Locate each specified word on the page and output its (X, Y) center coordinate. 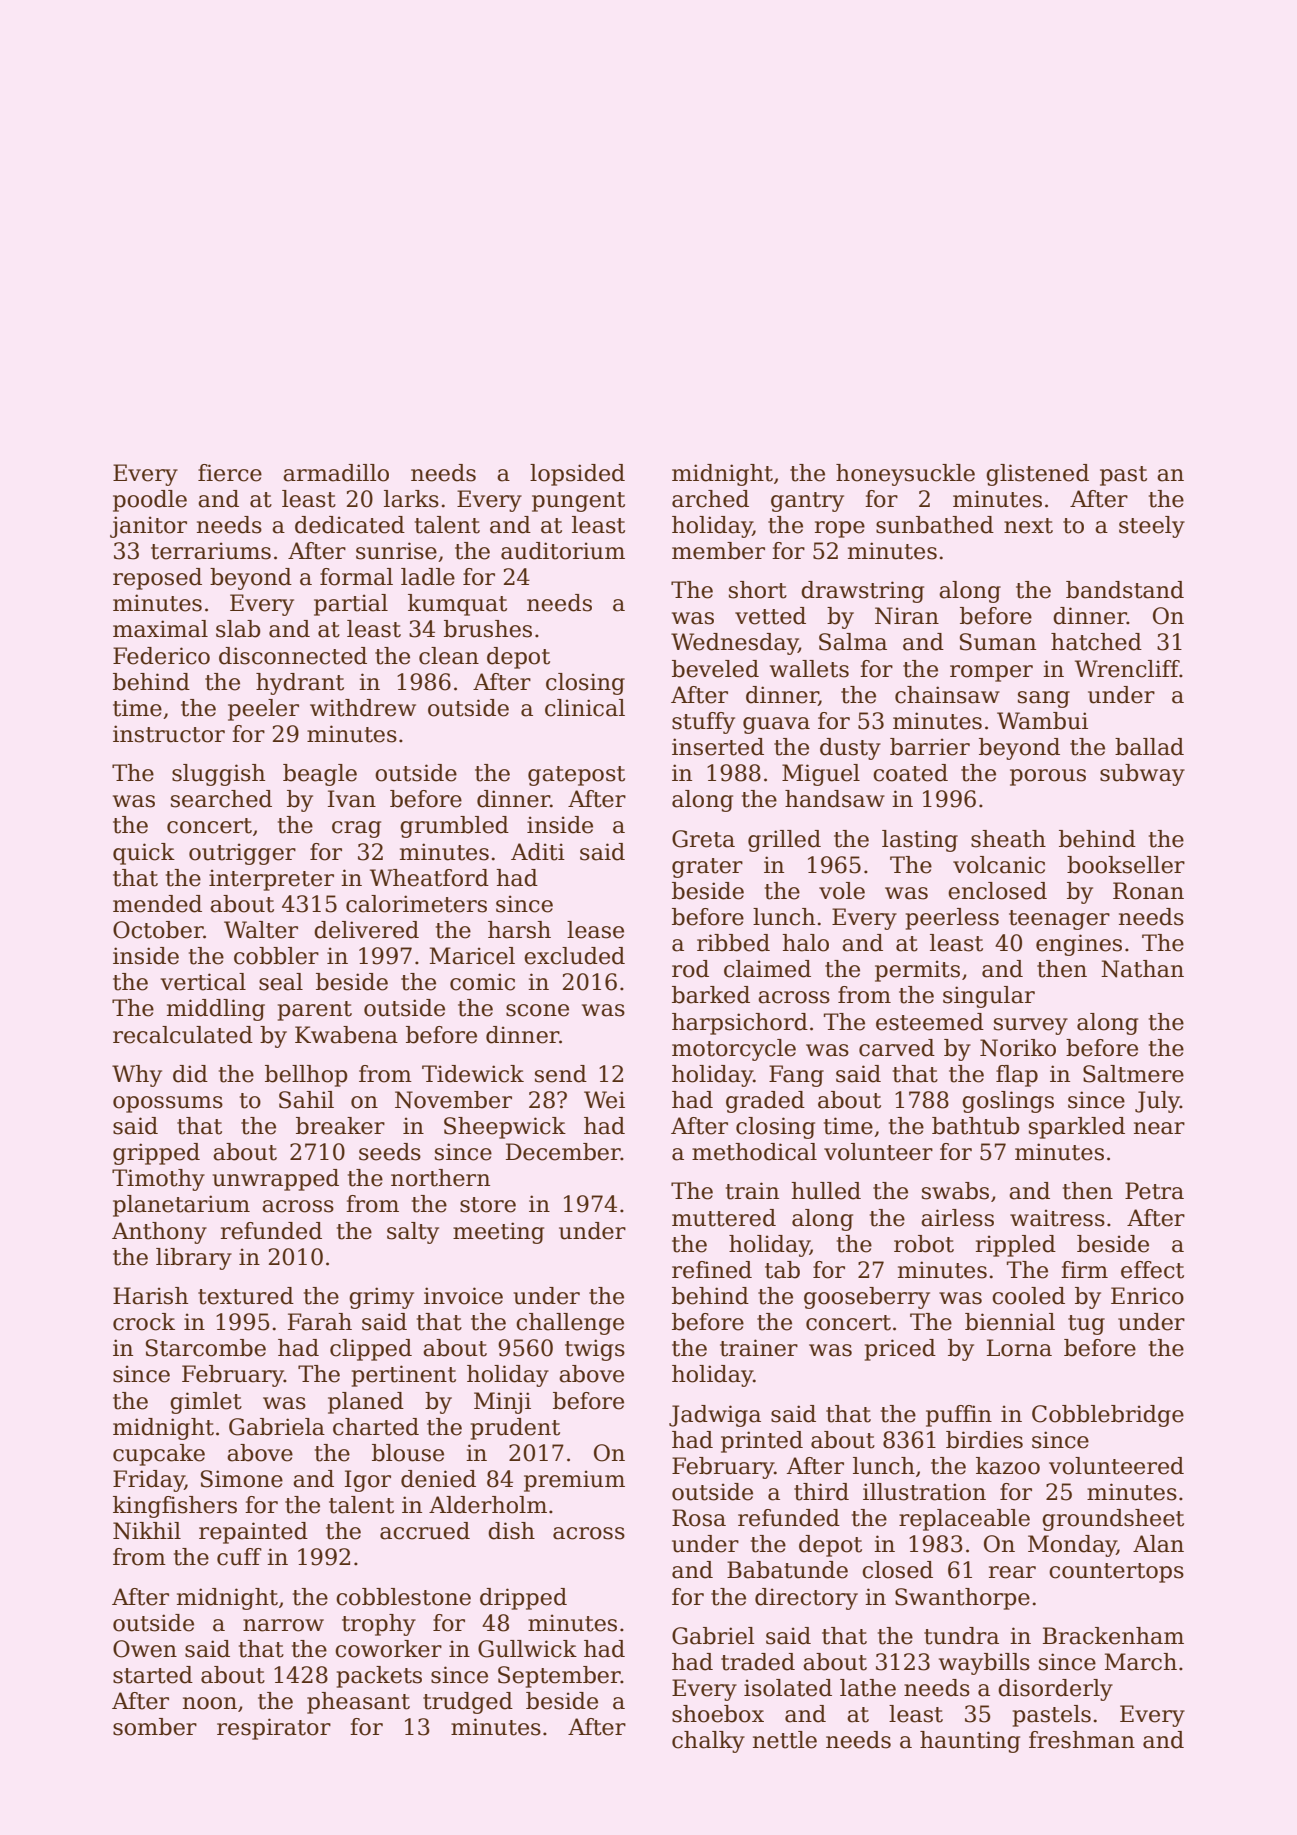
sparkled (1077, 1128)
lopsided (577, 475)
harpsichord (740, 1024)
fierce (230, 473)
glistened (1037, 475)
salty (413, 1233)
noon (210, 1703)
